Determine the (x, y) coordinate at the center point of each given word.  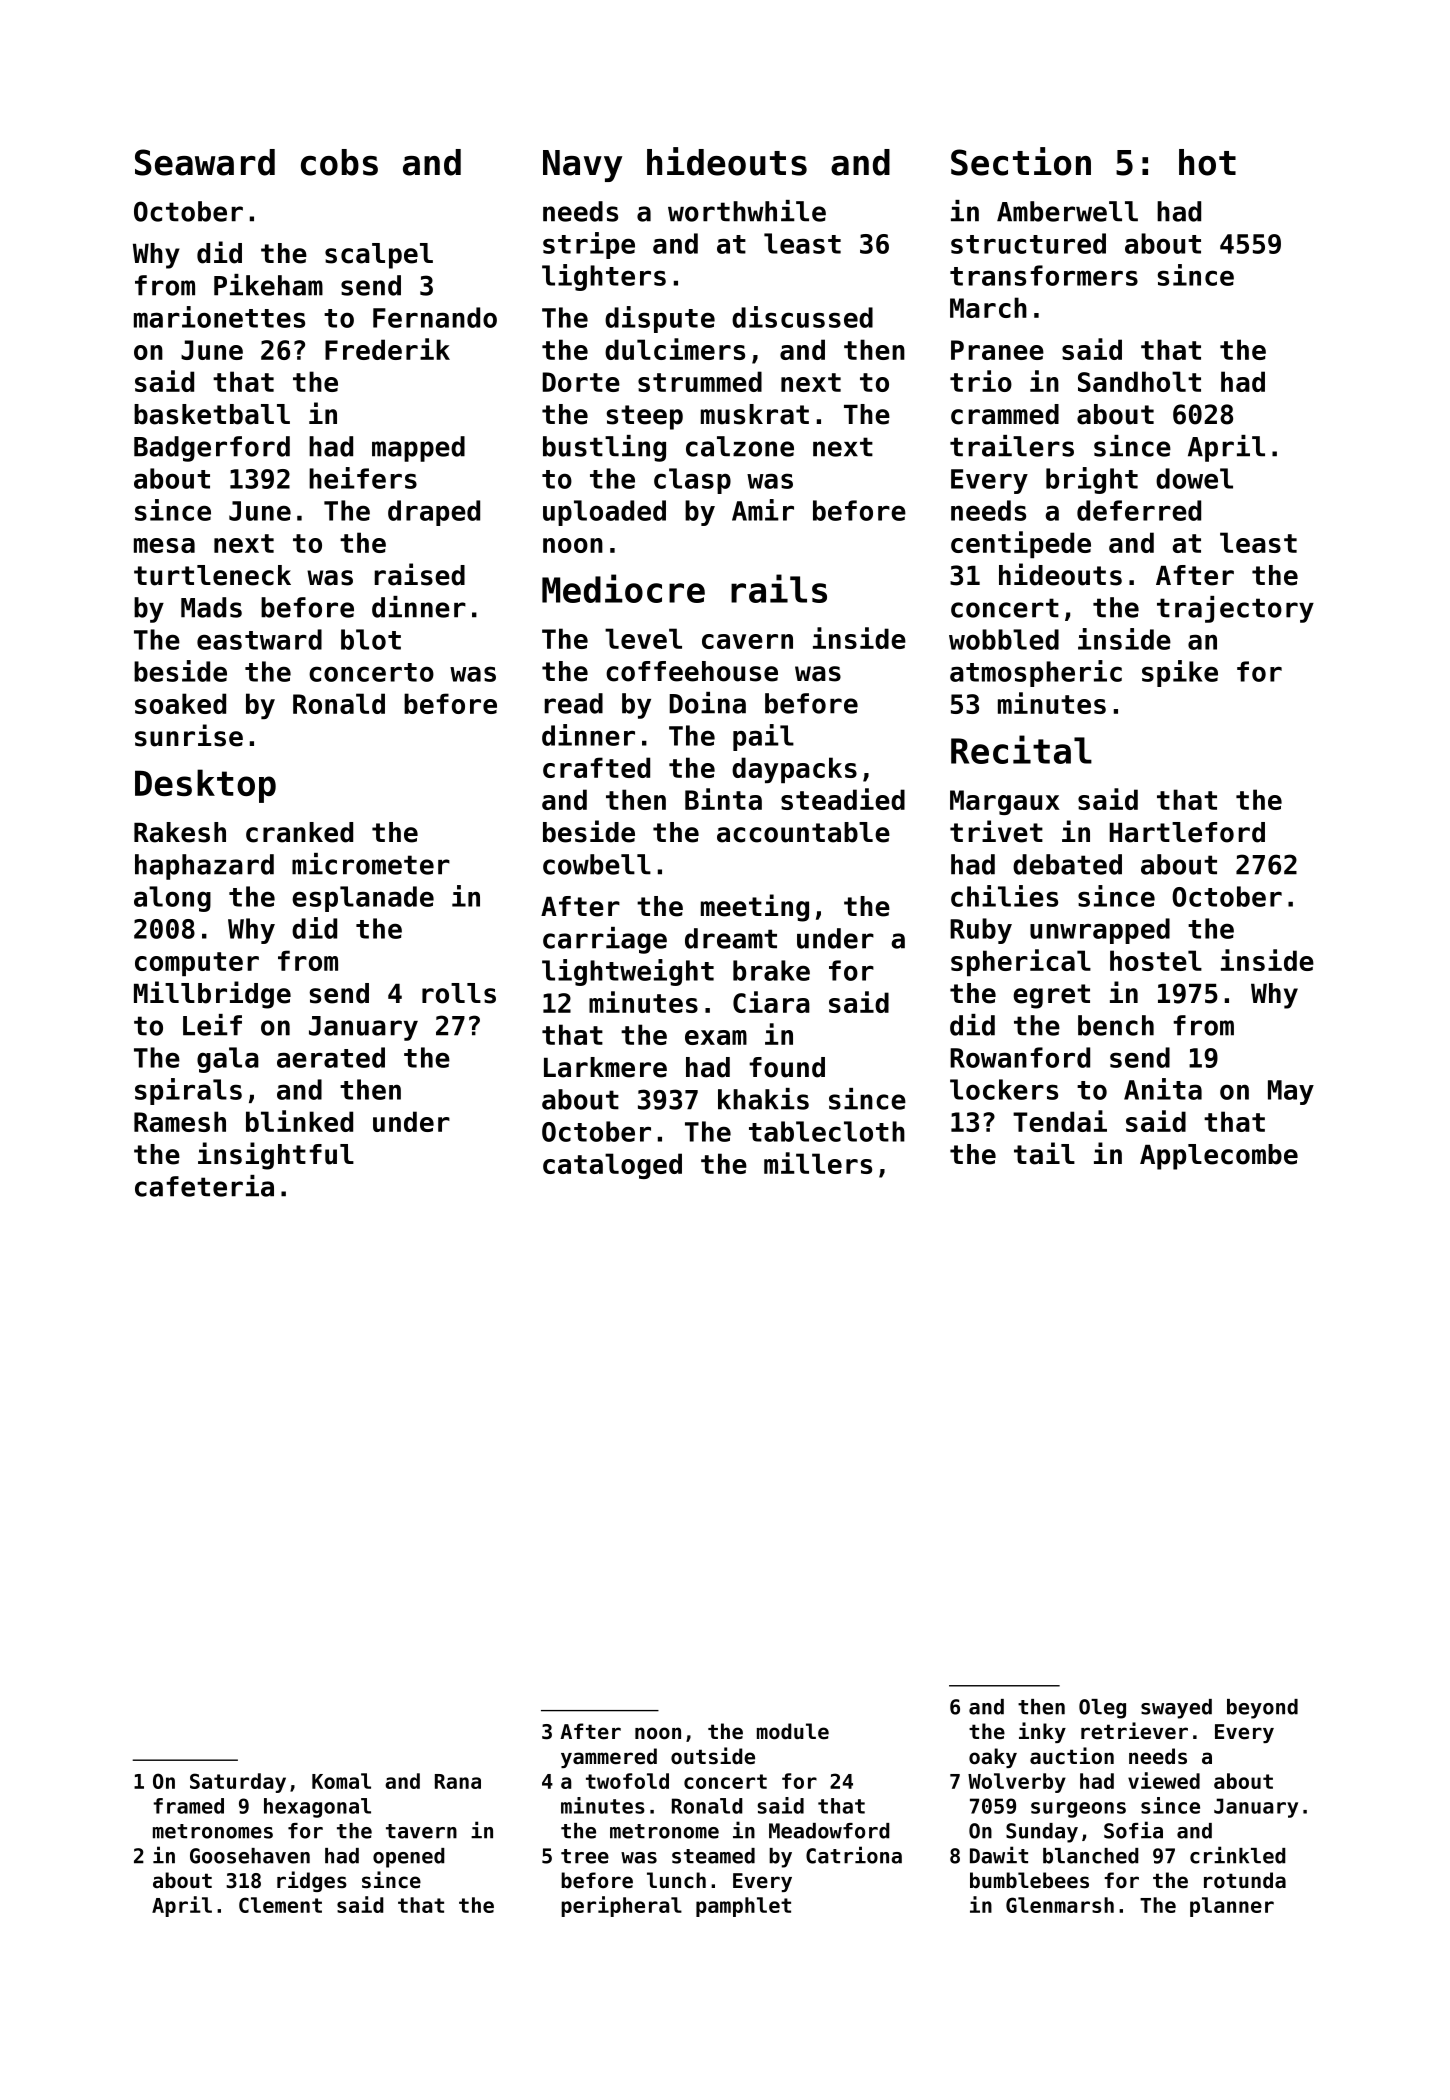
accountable (803, 832)
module (793, 1731)
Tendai (1060, 1121)
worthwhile (747, 211)
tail (1044, 1153)
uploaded (604, 513)
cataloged (612, 1166)
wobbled (1004, 639)
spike (1180, 673)
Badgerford (212, 449)
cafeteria (204, 1186)
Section (1021, 161)
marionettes (219, 317)
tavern (421, 1831)
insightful (276, 1156)
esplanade (363, 899)
